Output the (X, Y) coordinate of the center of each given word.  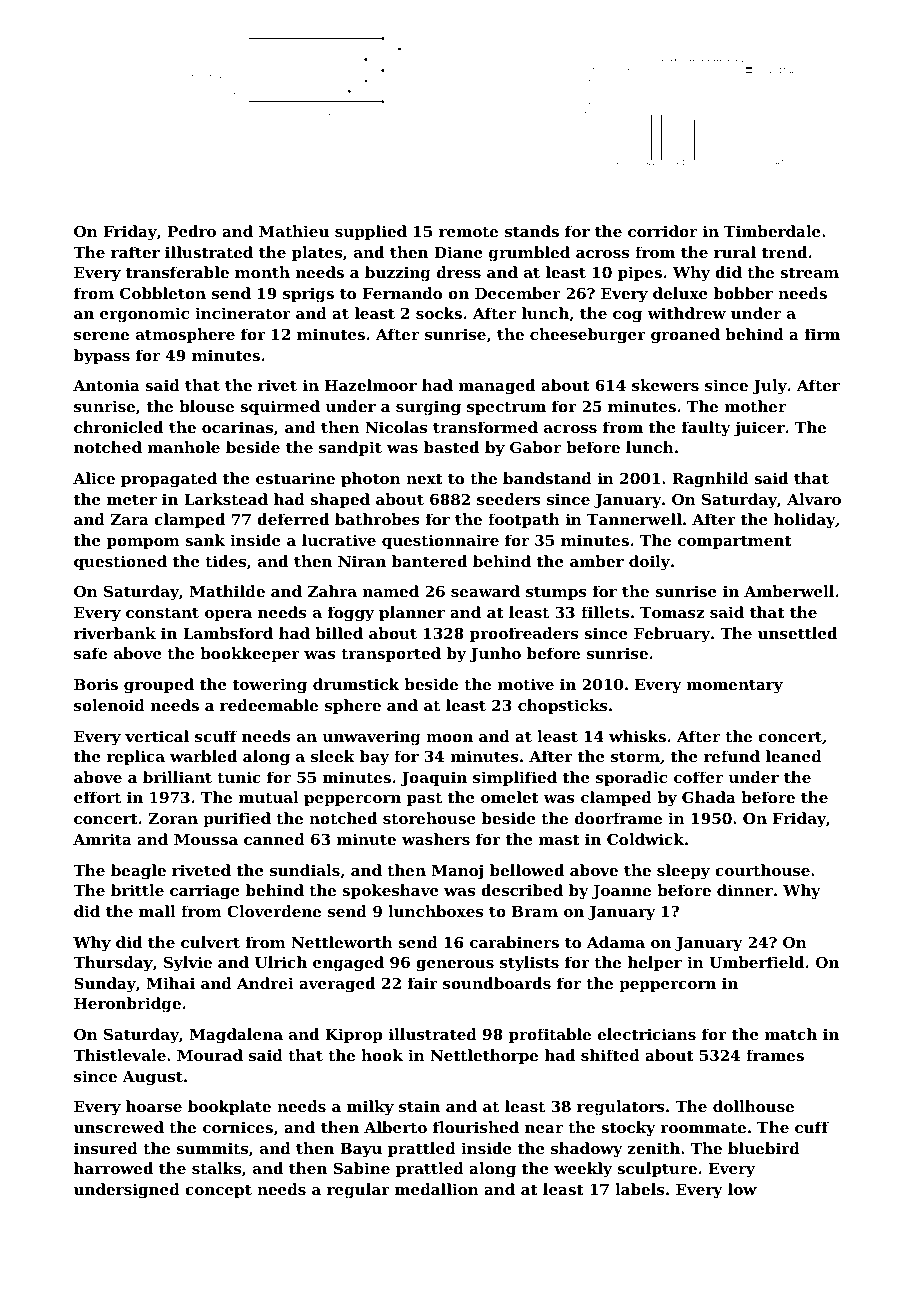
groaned (685, 336)
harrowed (113, 1168)
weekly (583, 1170)
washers (436, 839)
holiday (804, 521)
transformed (485, 427)
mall (157, 911)
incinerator (243, 313)
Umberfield (756, 962)
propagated (169, 480)
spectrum (506, 408)
